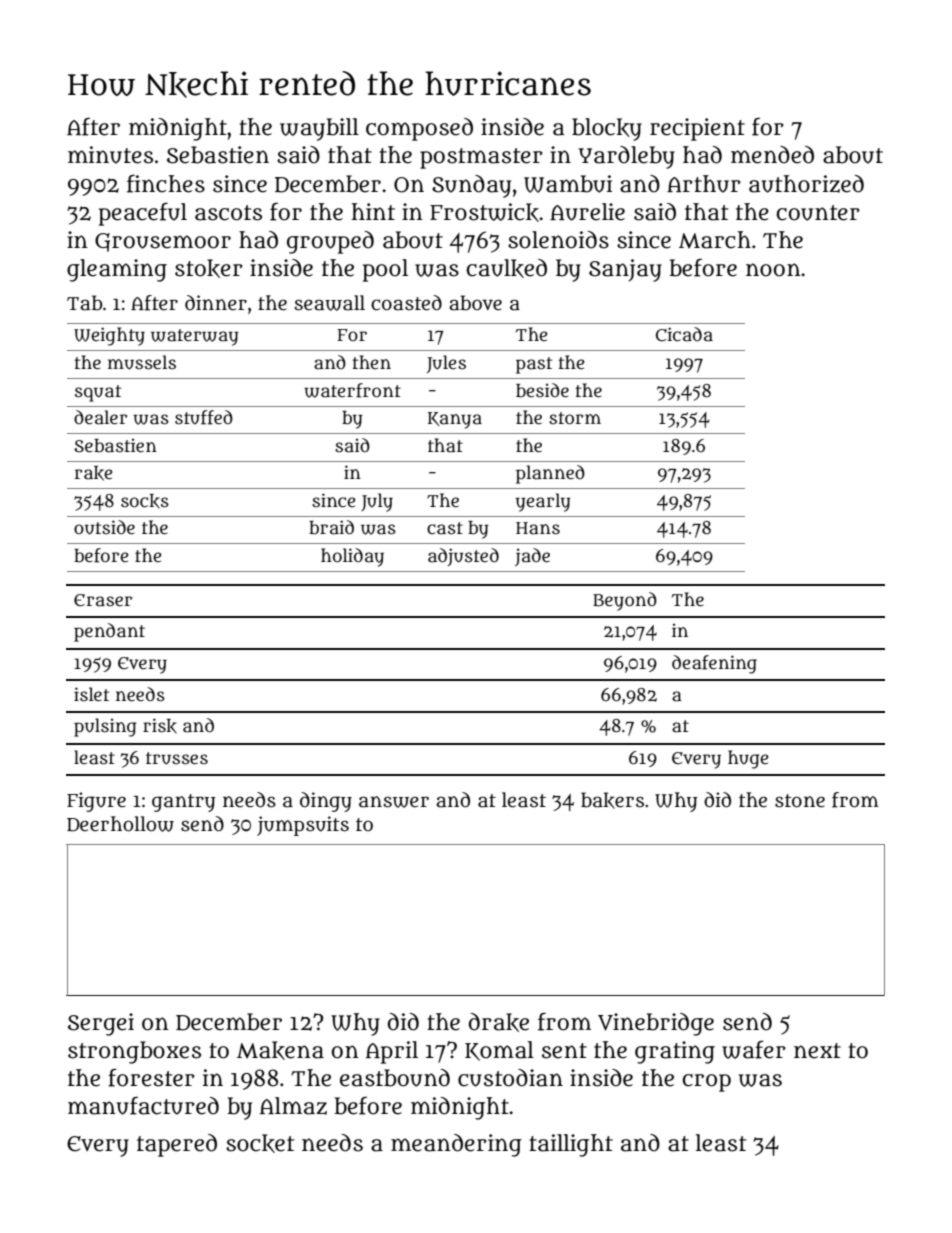 The width and height of the screenshot is (952, 1233). What do you see at coordinates (510, 1078) in the screenshot?
I see `custodian` at bounding box center [510, 1078].
